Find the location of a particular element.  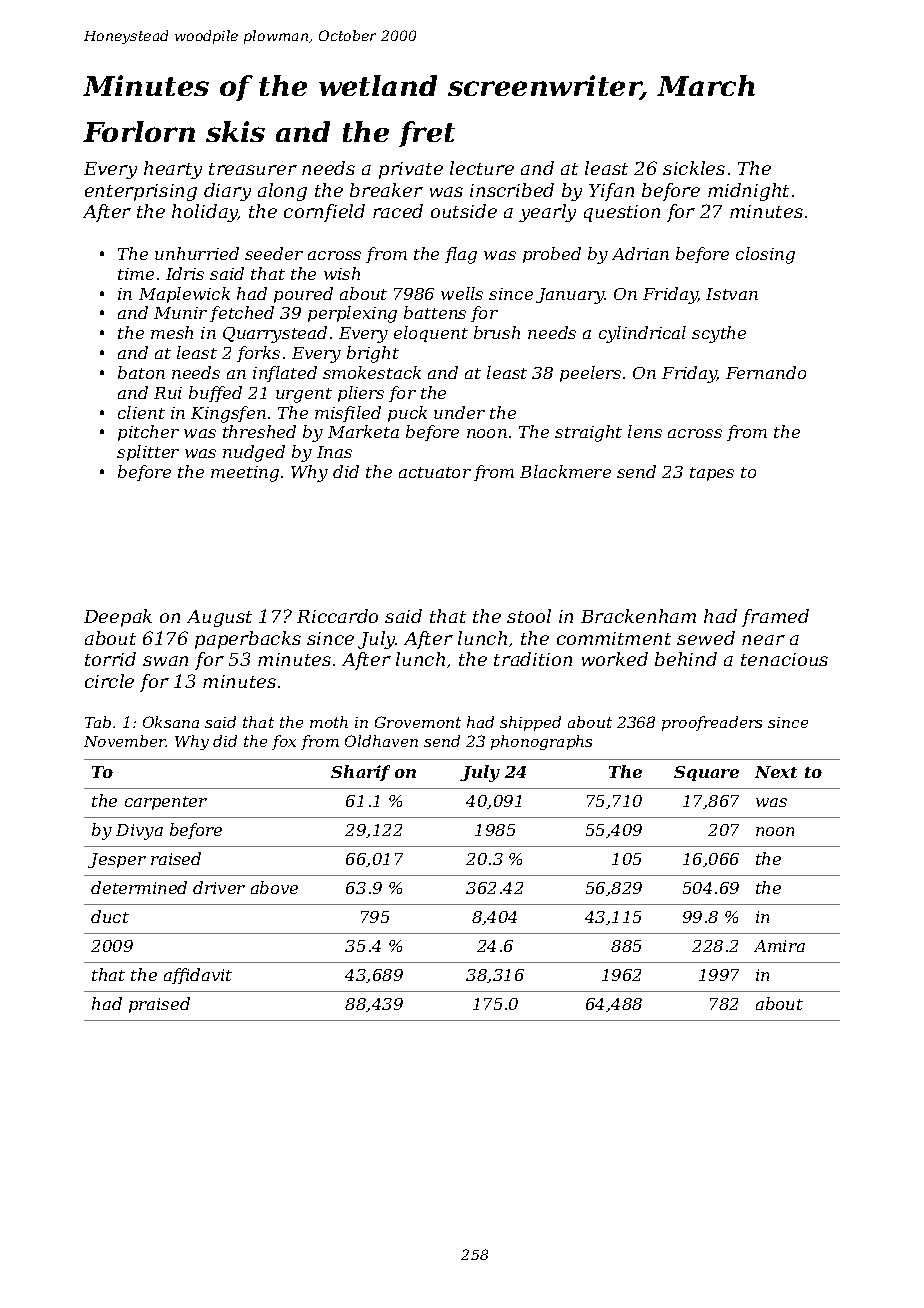

sickles is located at coordinates (694, 168).
